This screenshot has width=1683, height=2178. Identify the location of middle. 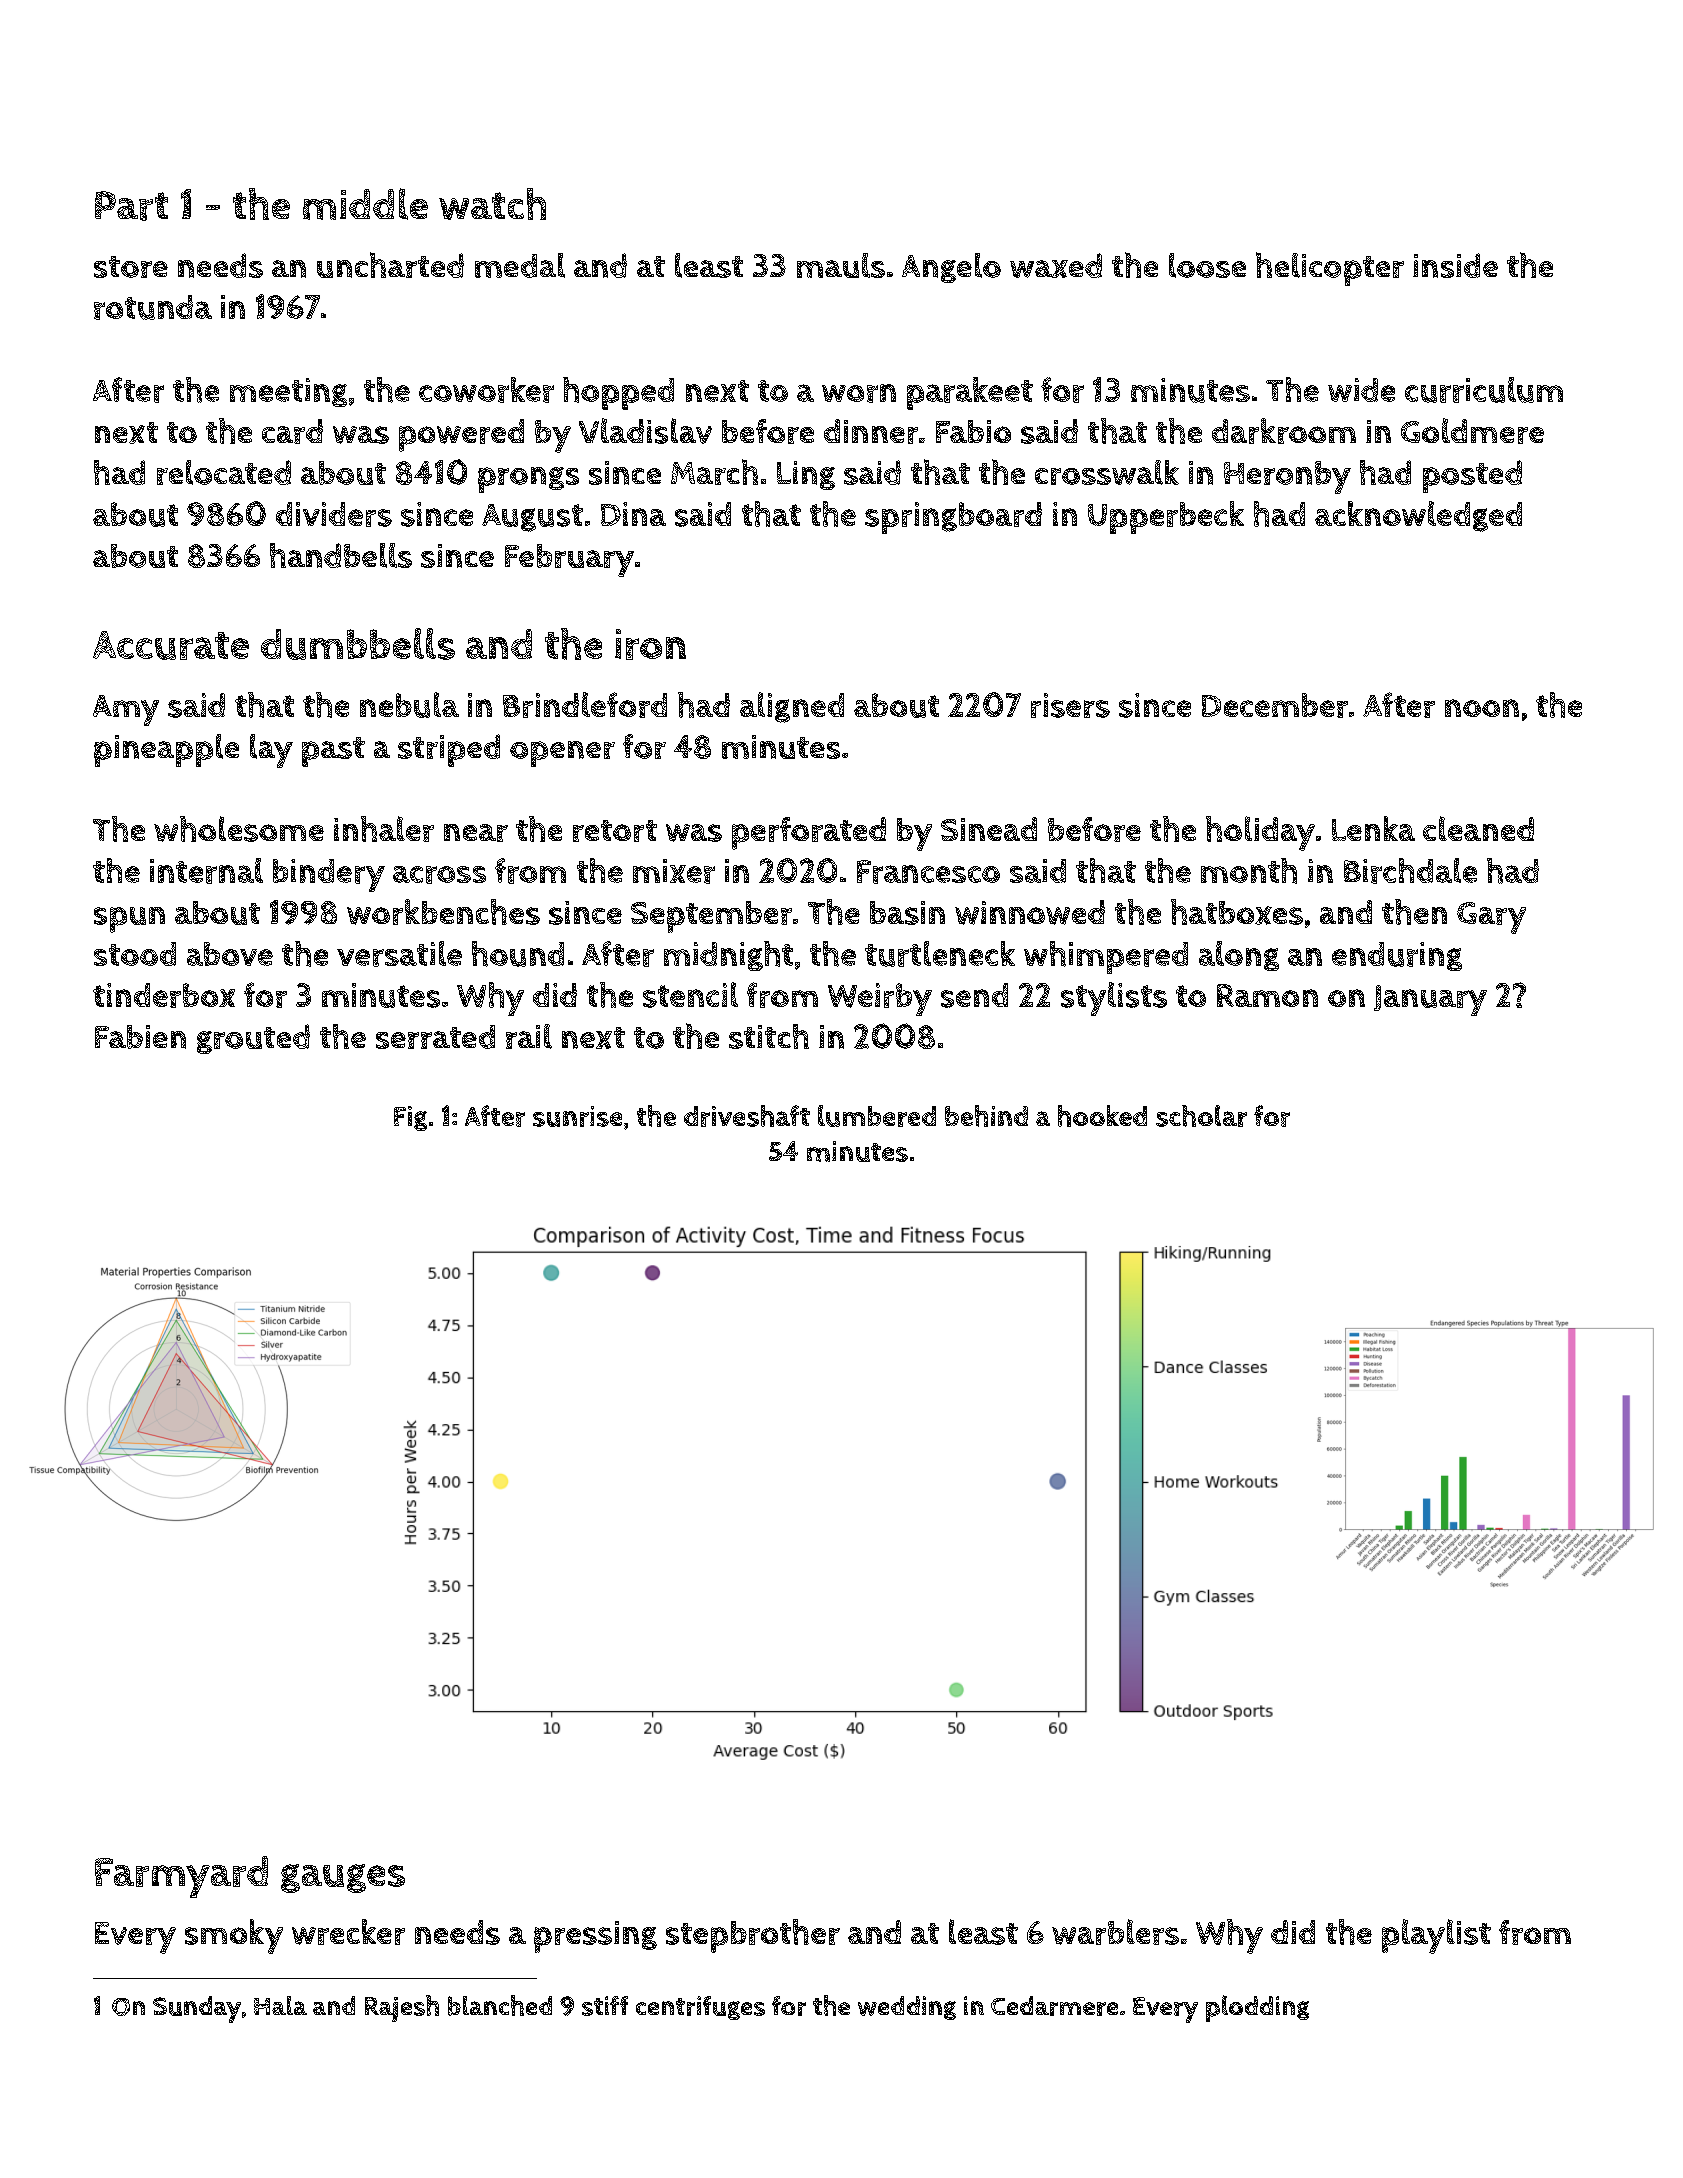
(365, 204).
